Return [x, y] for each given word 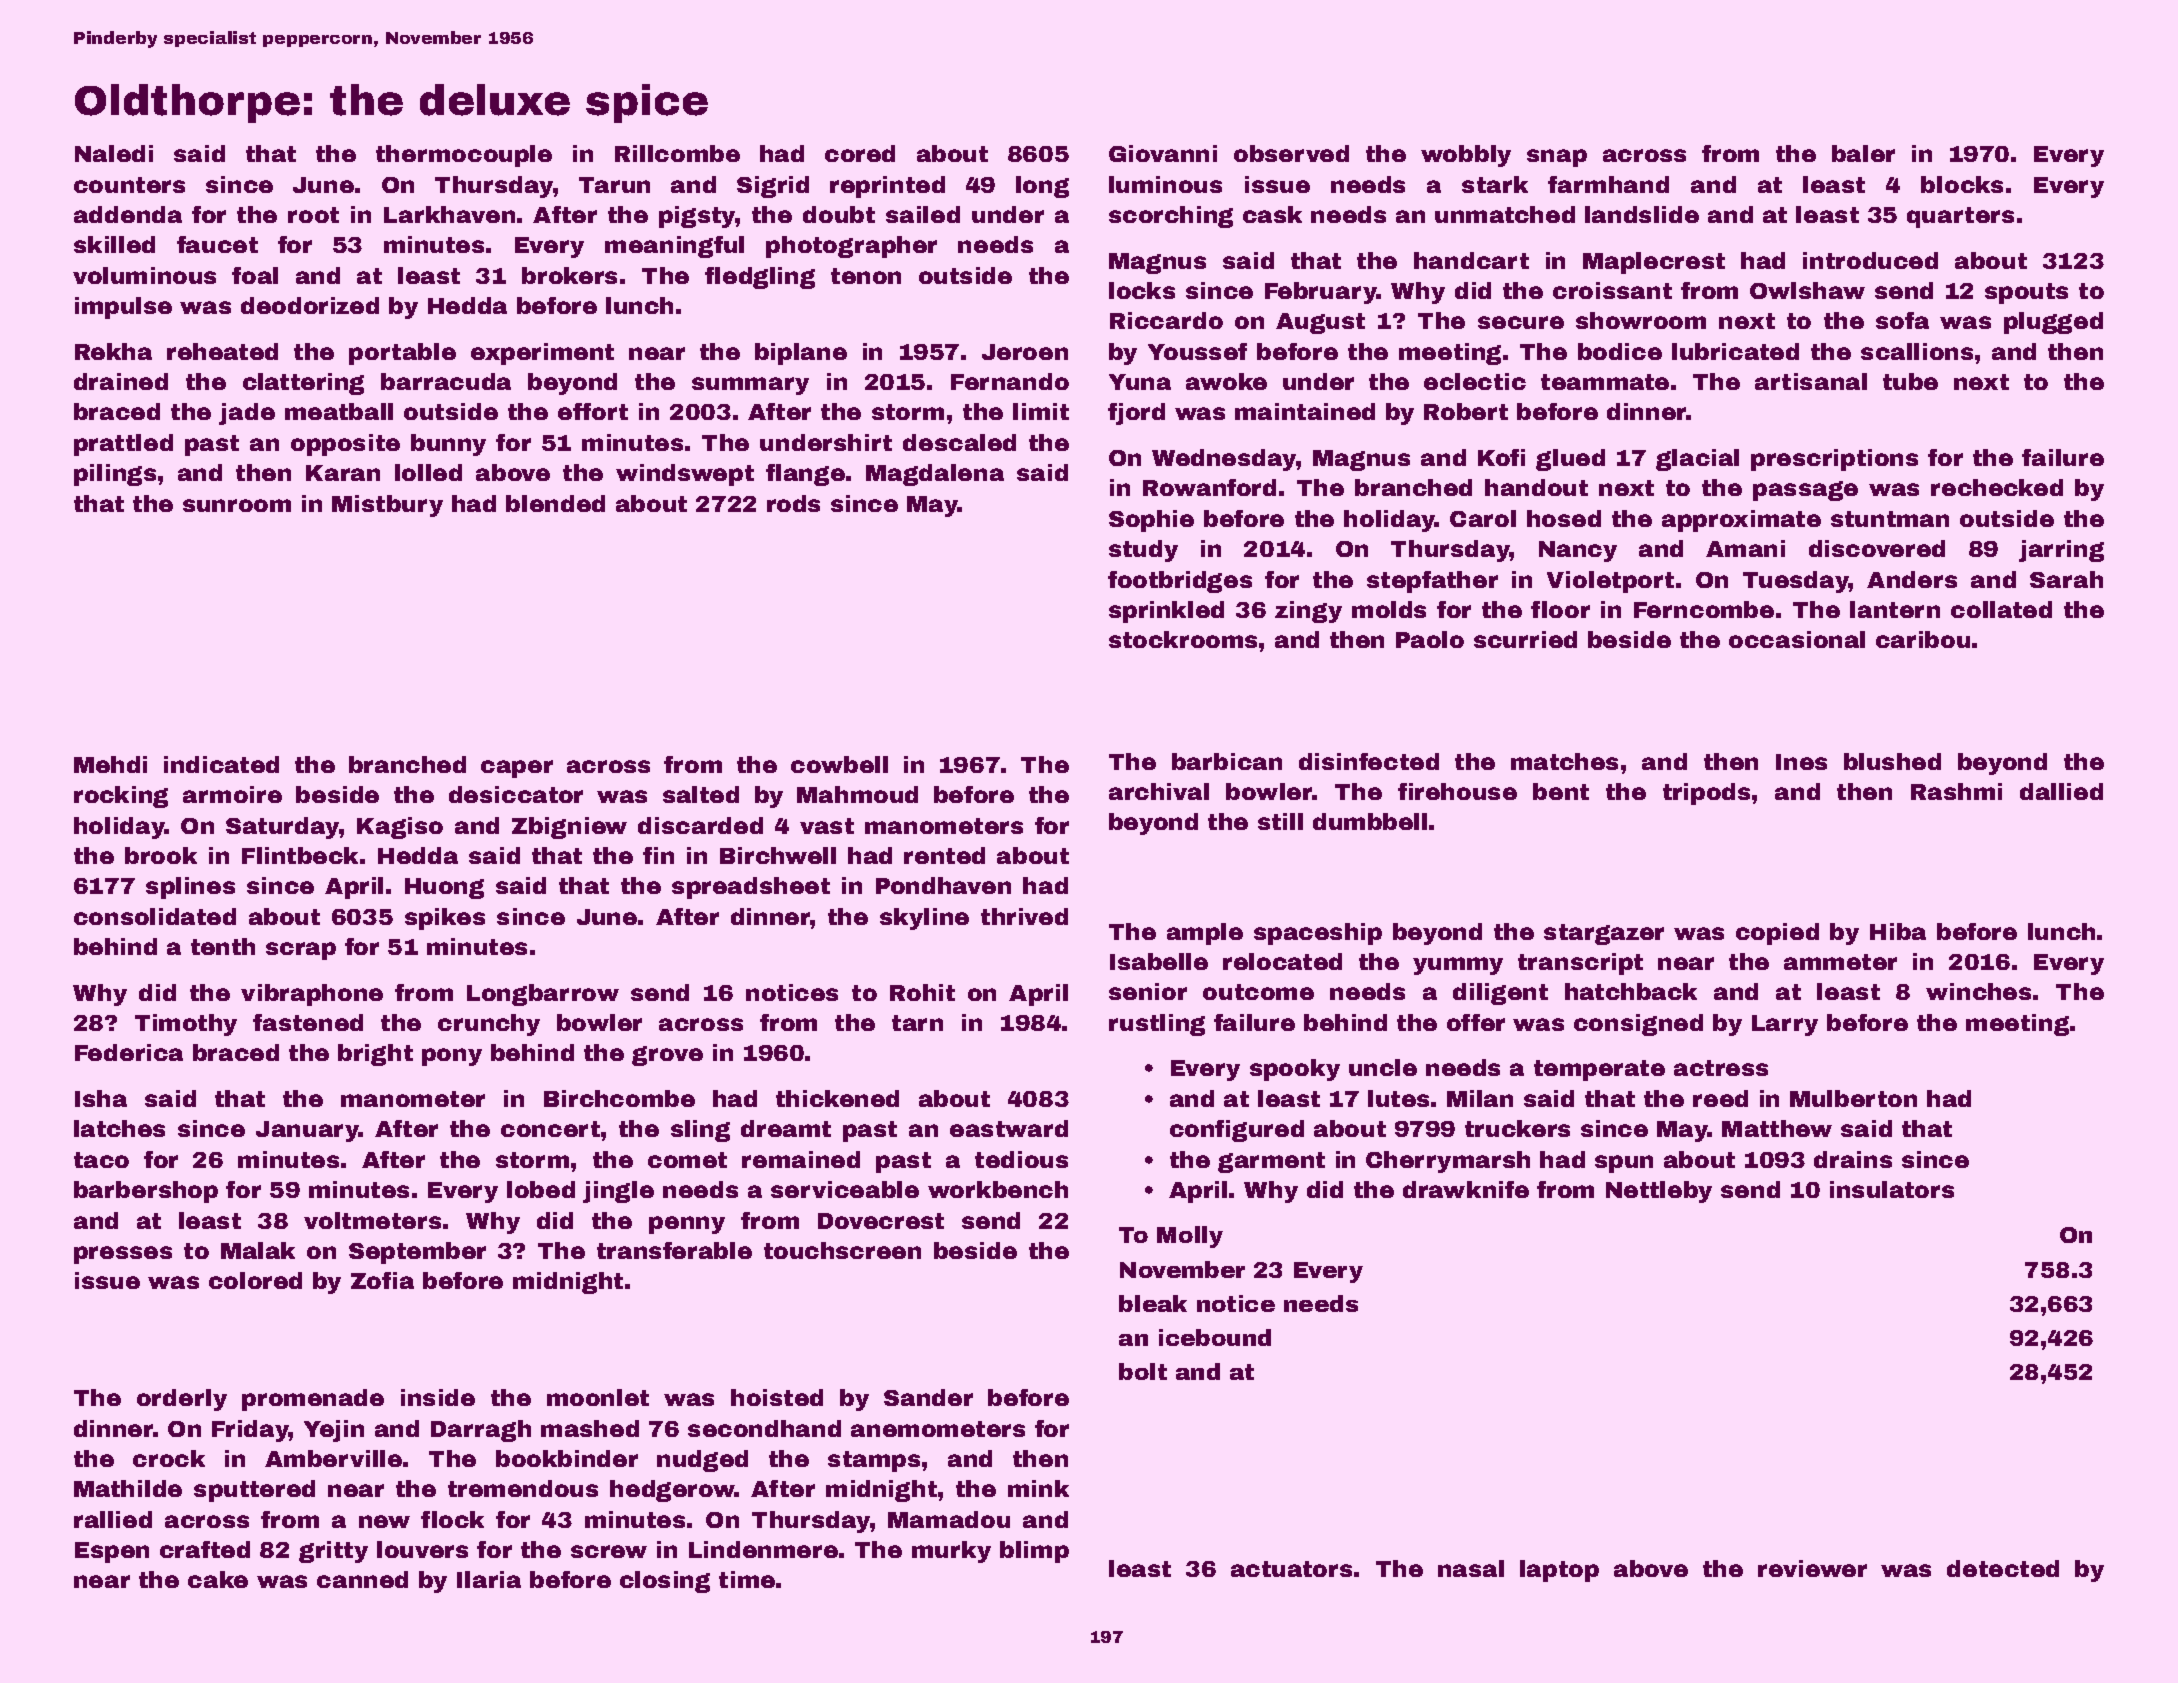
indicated [221, 764]
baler [1863, 153]
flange [805, 475]
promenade [313, 1400]
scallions [1917, 351]
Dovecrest [881, 1221]
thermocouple [464, 156]
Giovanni [1163, 153]
